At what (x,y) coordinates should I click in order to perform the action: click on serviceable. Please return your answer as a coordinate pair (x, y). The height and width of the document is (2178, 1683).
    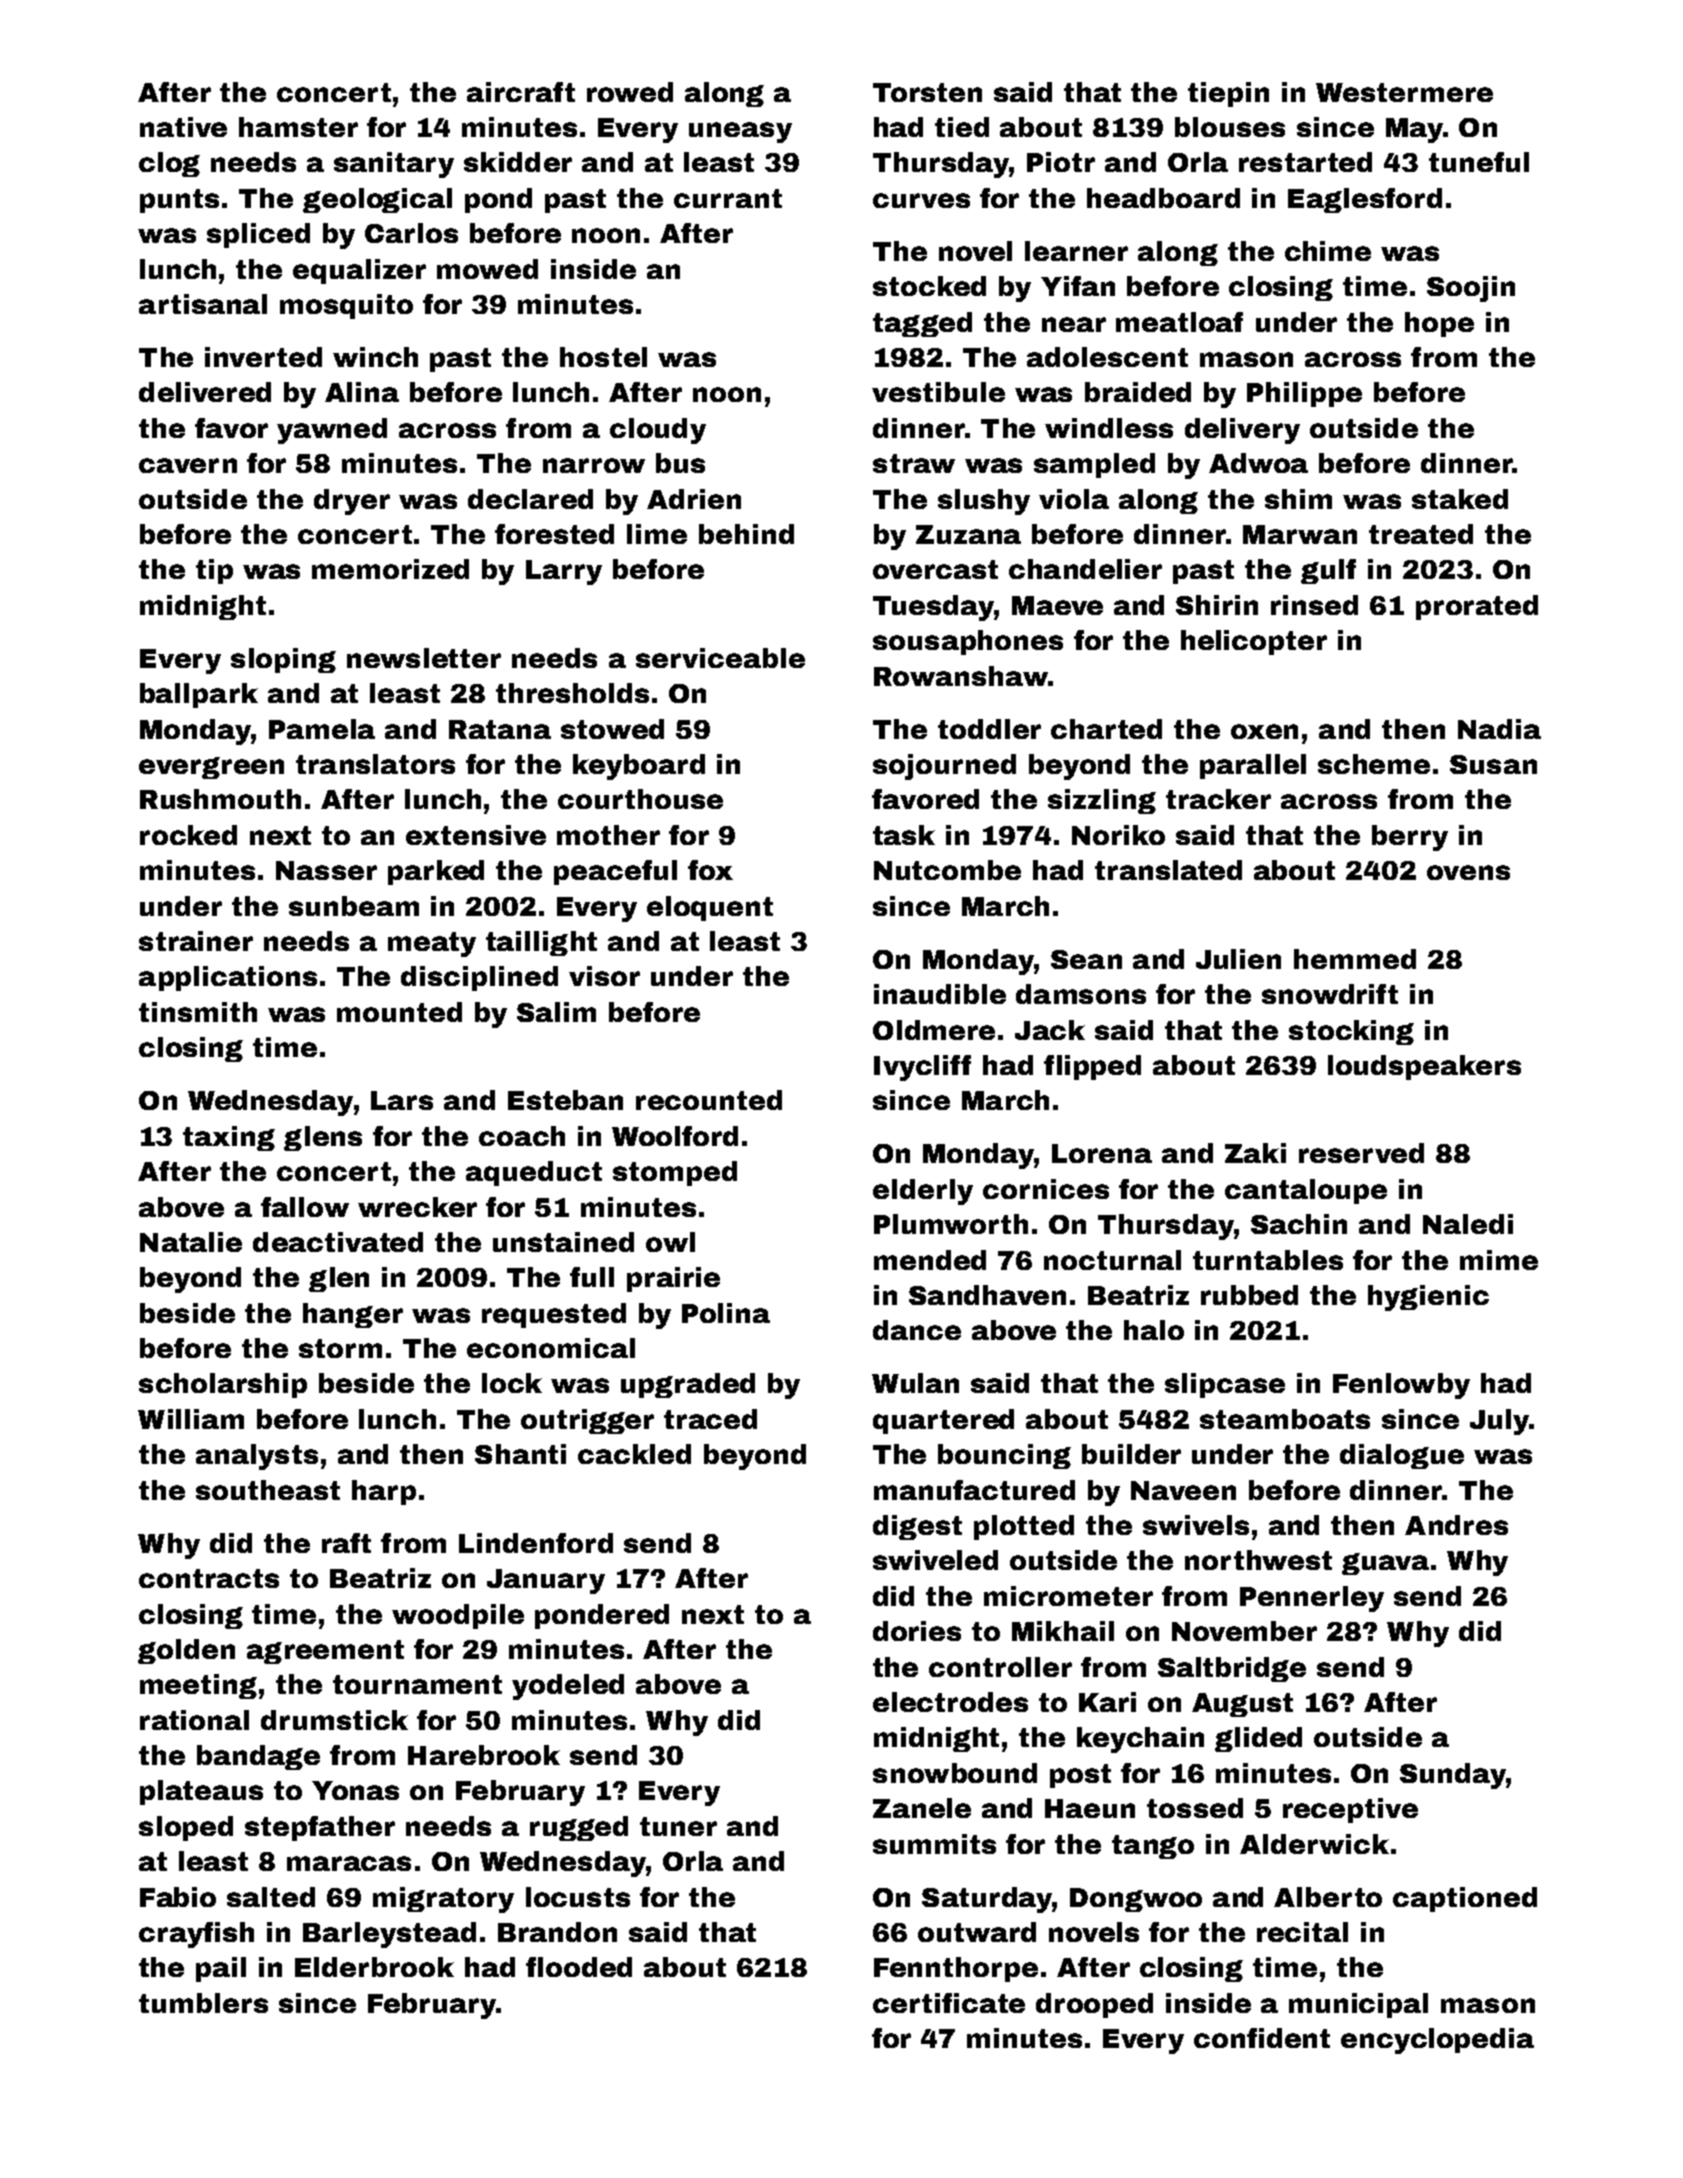
    Looking at the image, I should click on (720, 658).
